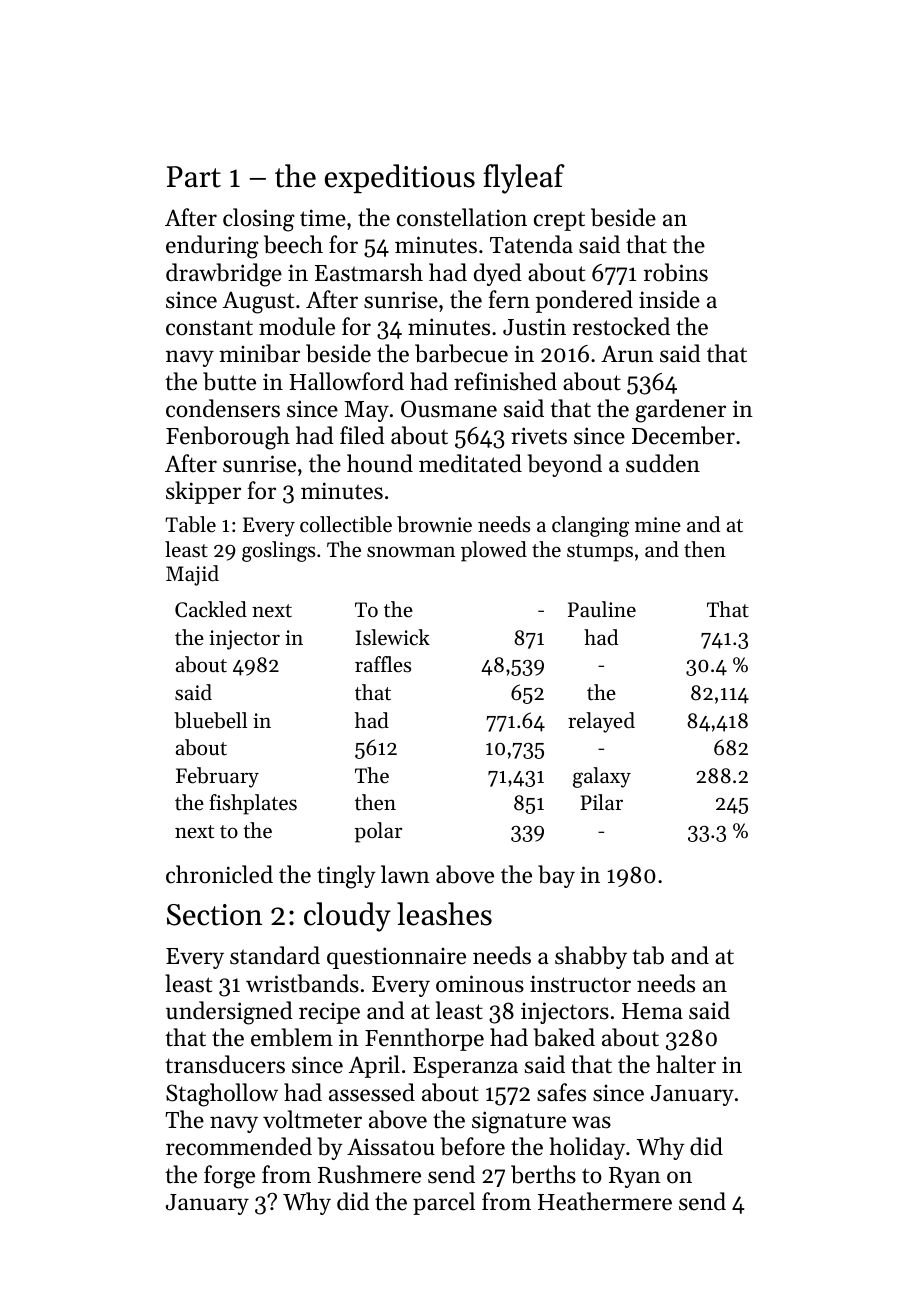 The image size is (924, 1311). I want to click on Ousmane, so click(449, 409).
